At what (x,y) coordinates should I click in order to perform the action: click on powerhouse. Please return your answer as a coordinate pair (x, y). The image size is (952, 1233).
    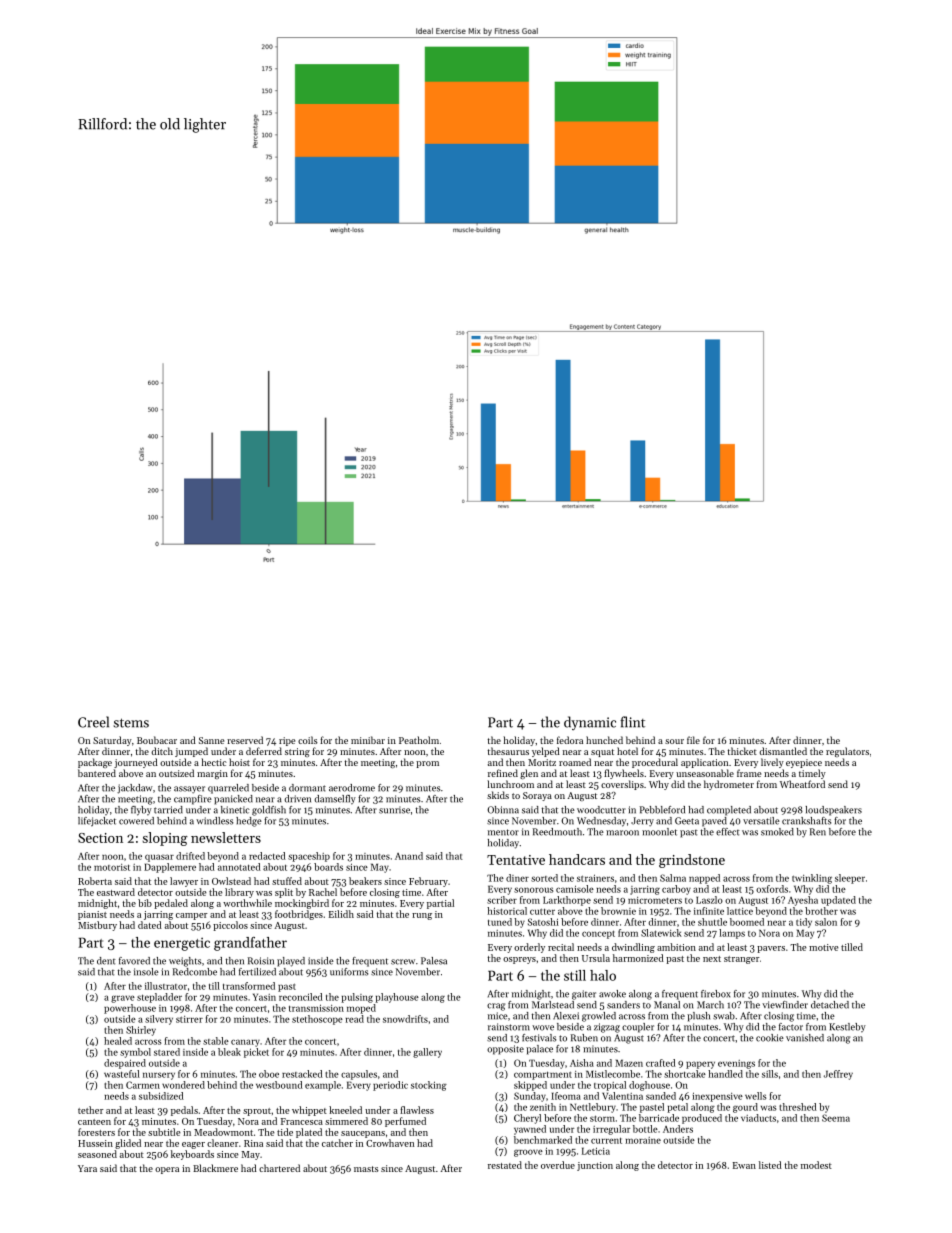
    Looking at the image, I should click on (130, 1009).
